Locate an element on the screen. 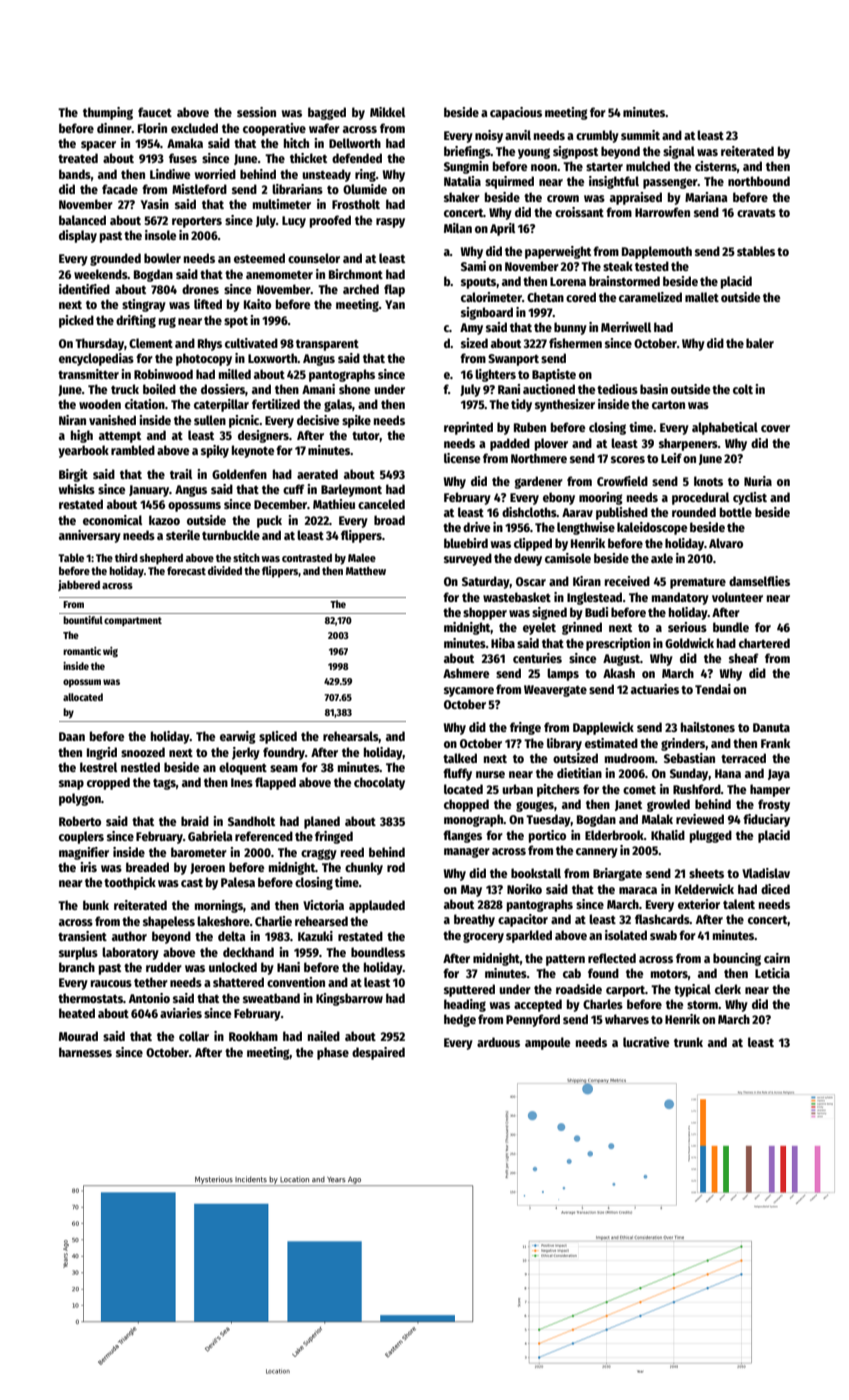 Image resolution: width=849 pixels, height=1400 pixels. Leticia is located at coordinates (772, 973).
